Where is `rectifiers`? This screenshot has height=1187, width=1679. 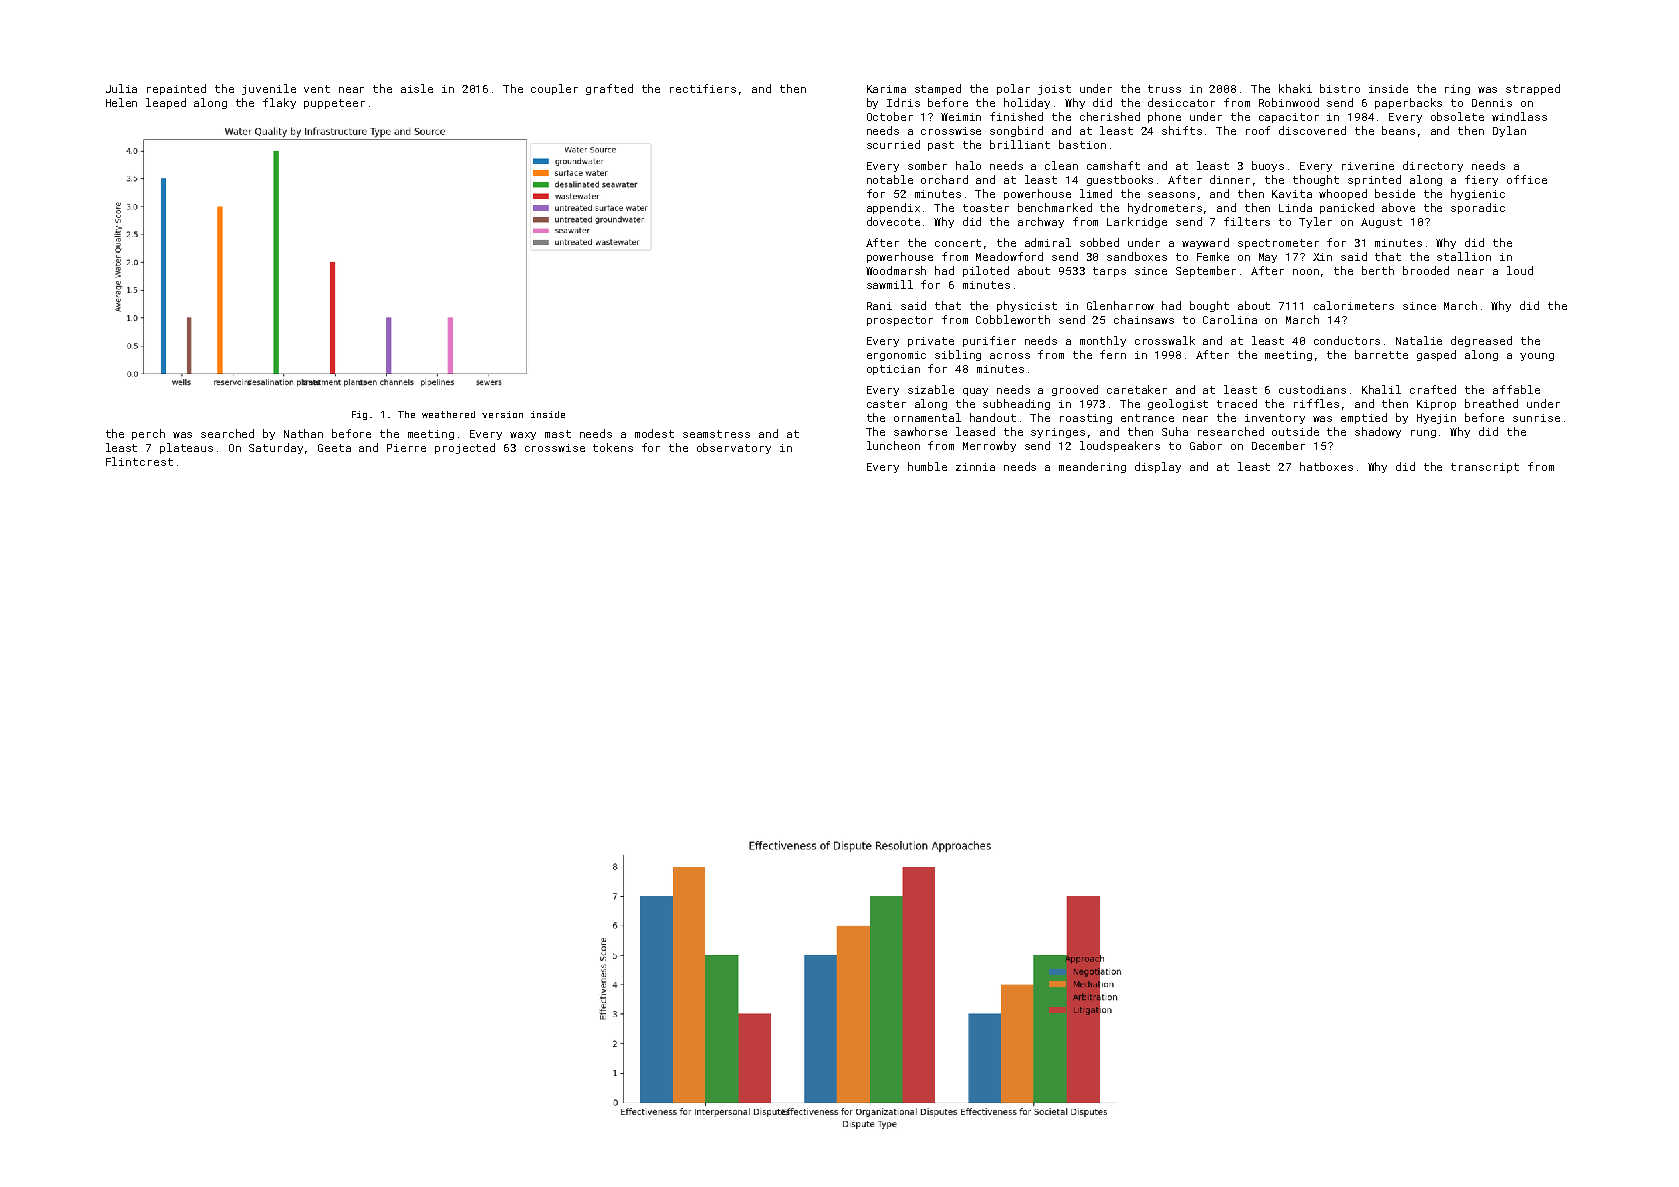 rectifiers is located at coordinates (703, 88).
